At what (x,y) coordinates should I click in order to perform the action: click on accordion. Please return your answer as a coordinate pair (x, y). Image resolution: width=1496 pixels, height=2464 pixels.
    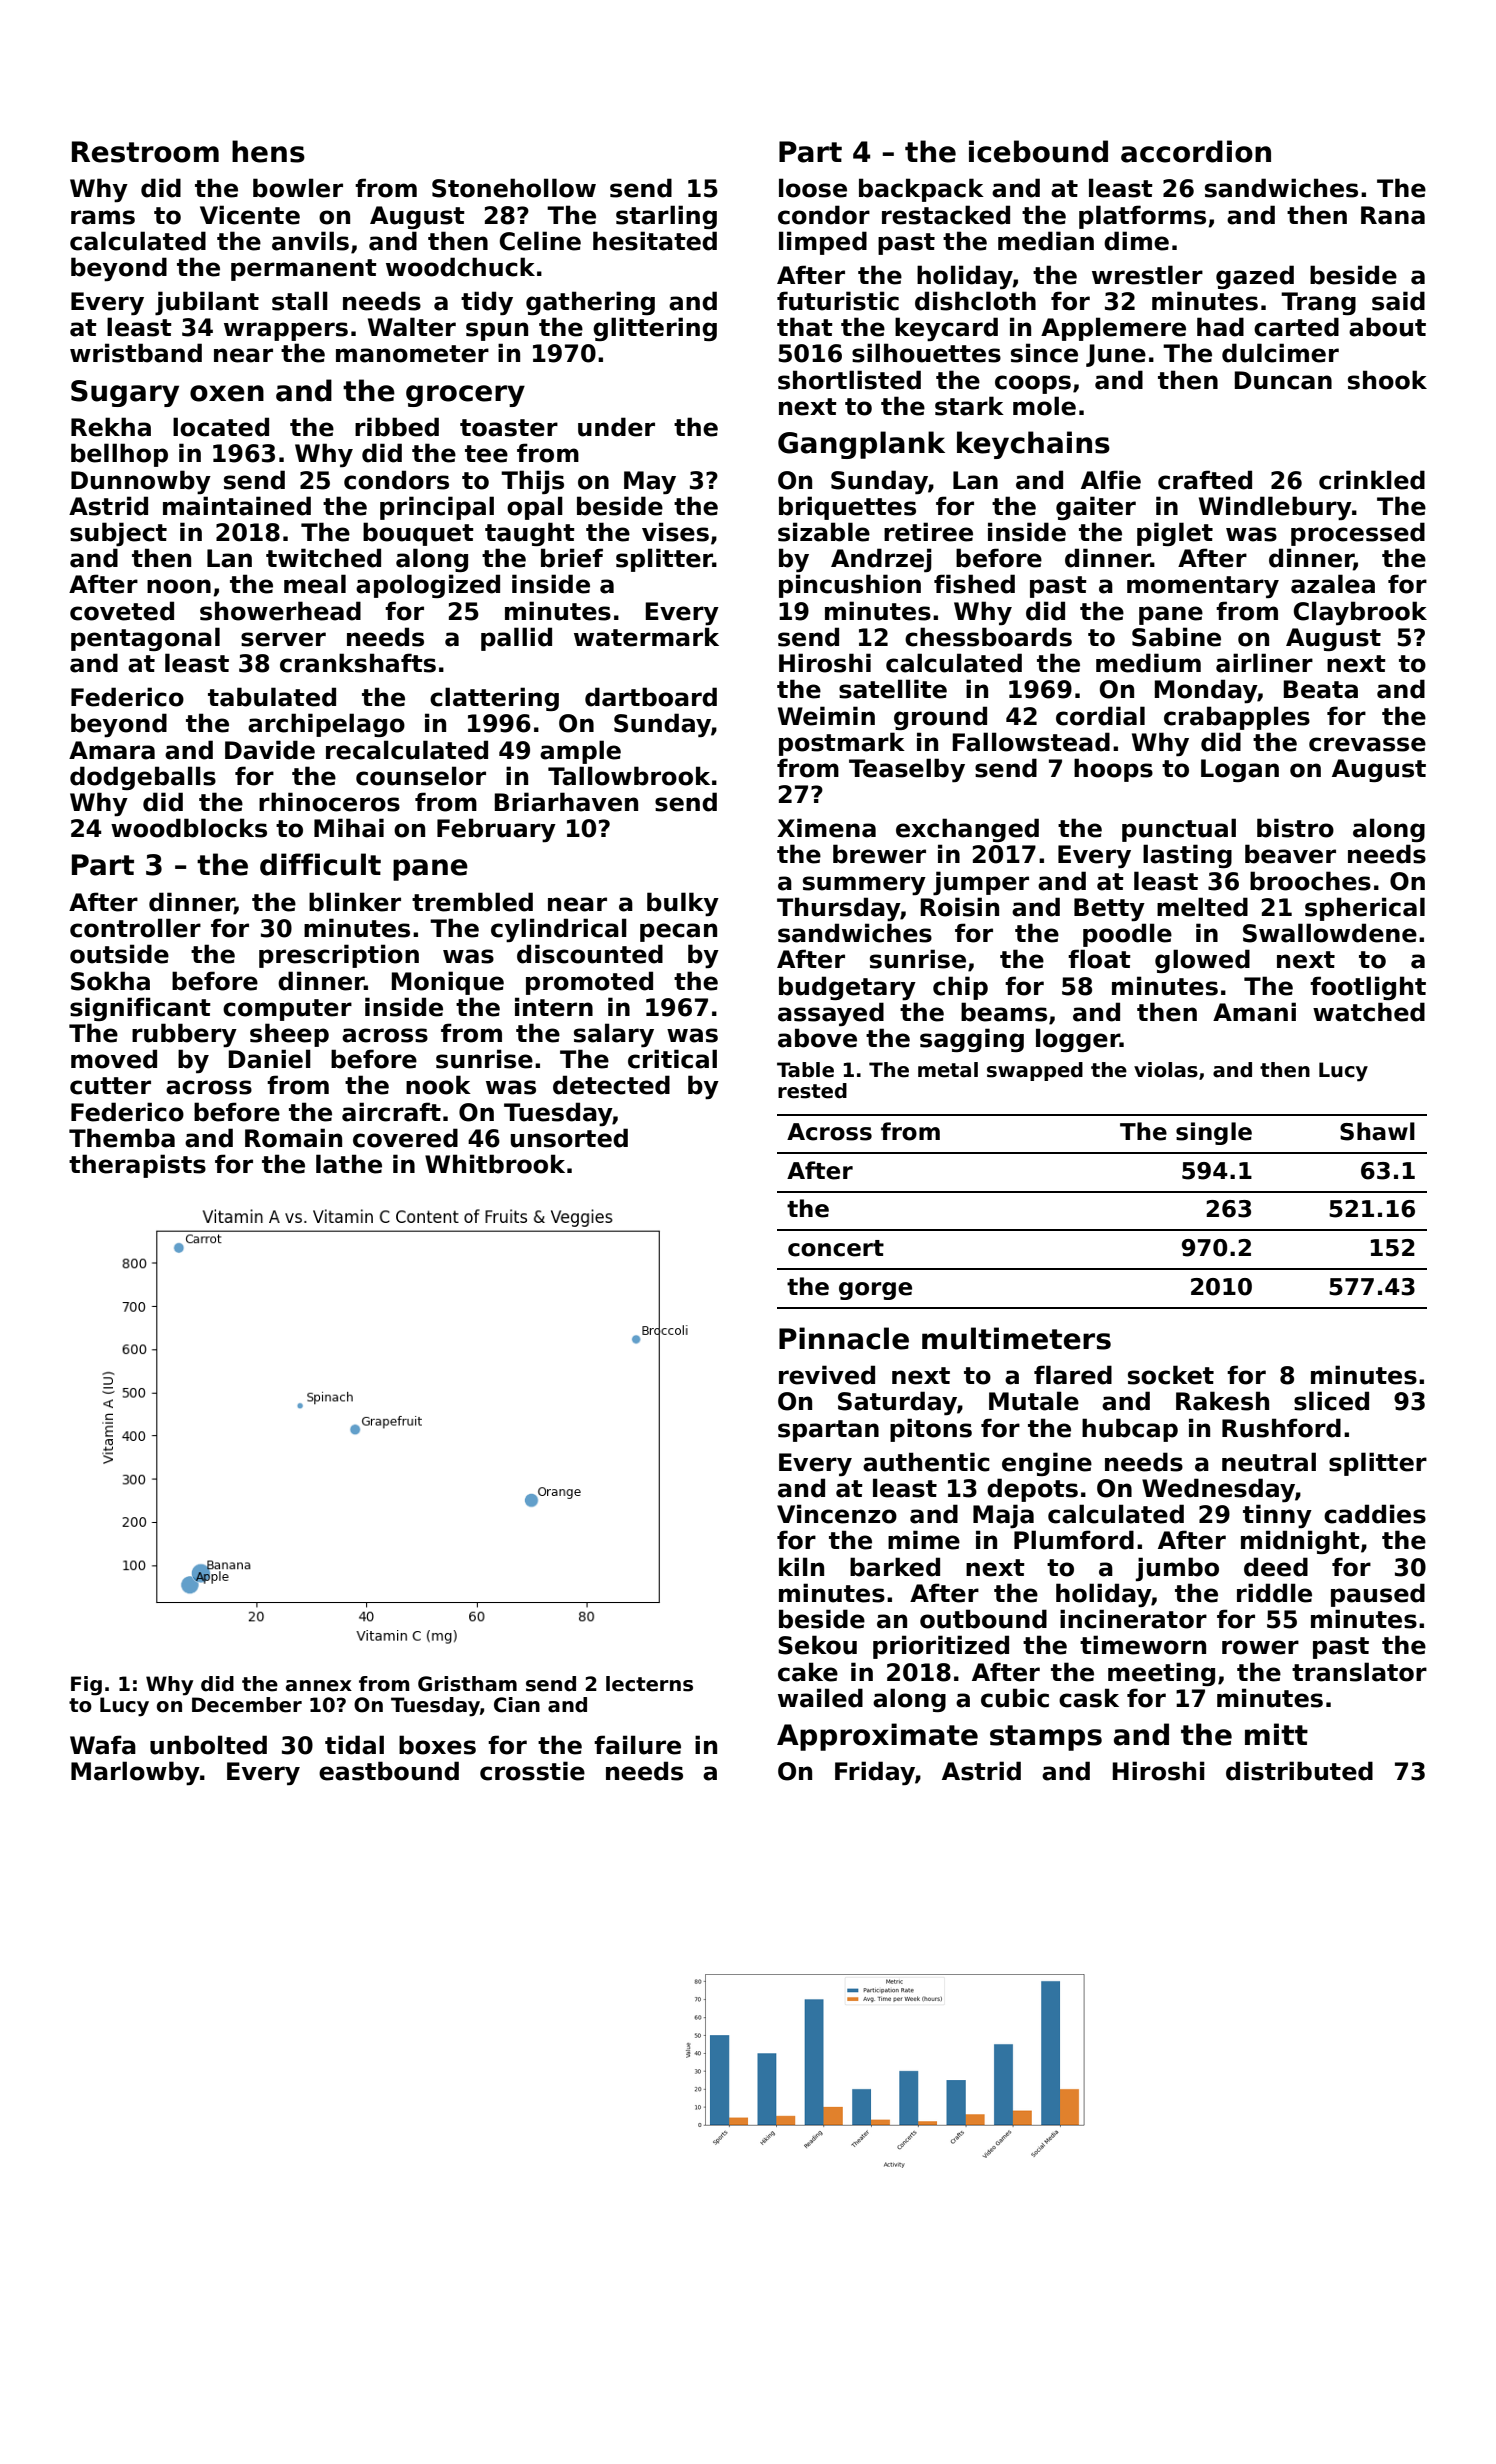
    Looking at the image, I should click on (1196, 151).
